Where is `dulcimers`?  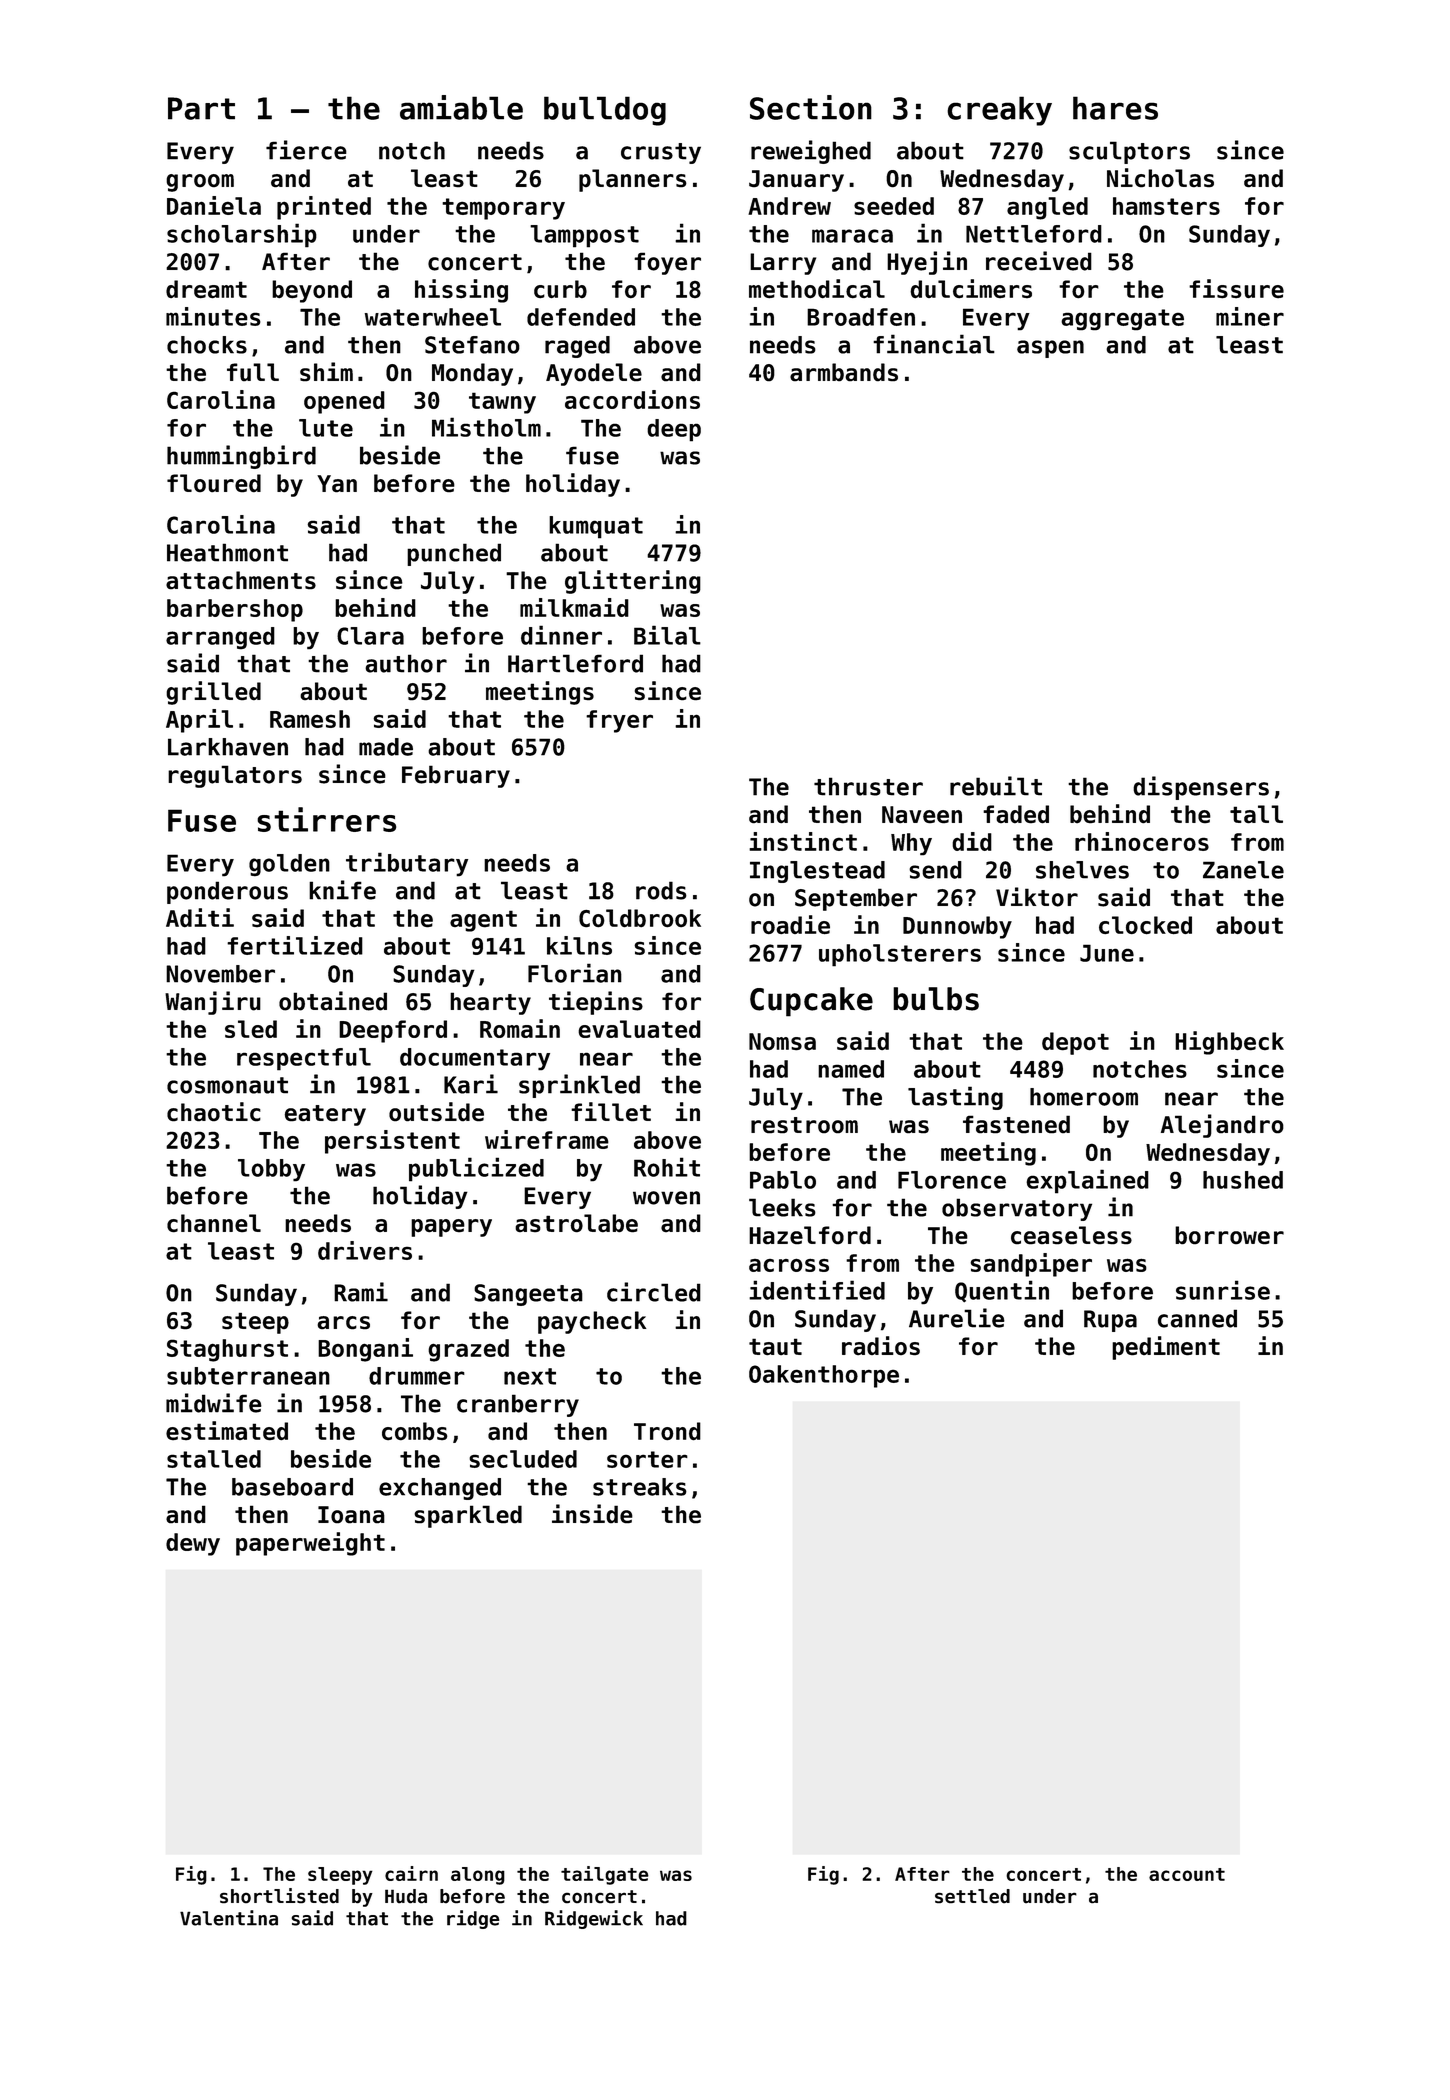
dulcimers is located at coordinates (971, 289).
